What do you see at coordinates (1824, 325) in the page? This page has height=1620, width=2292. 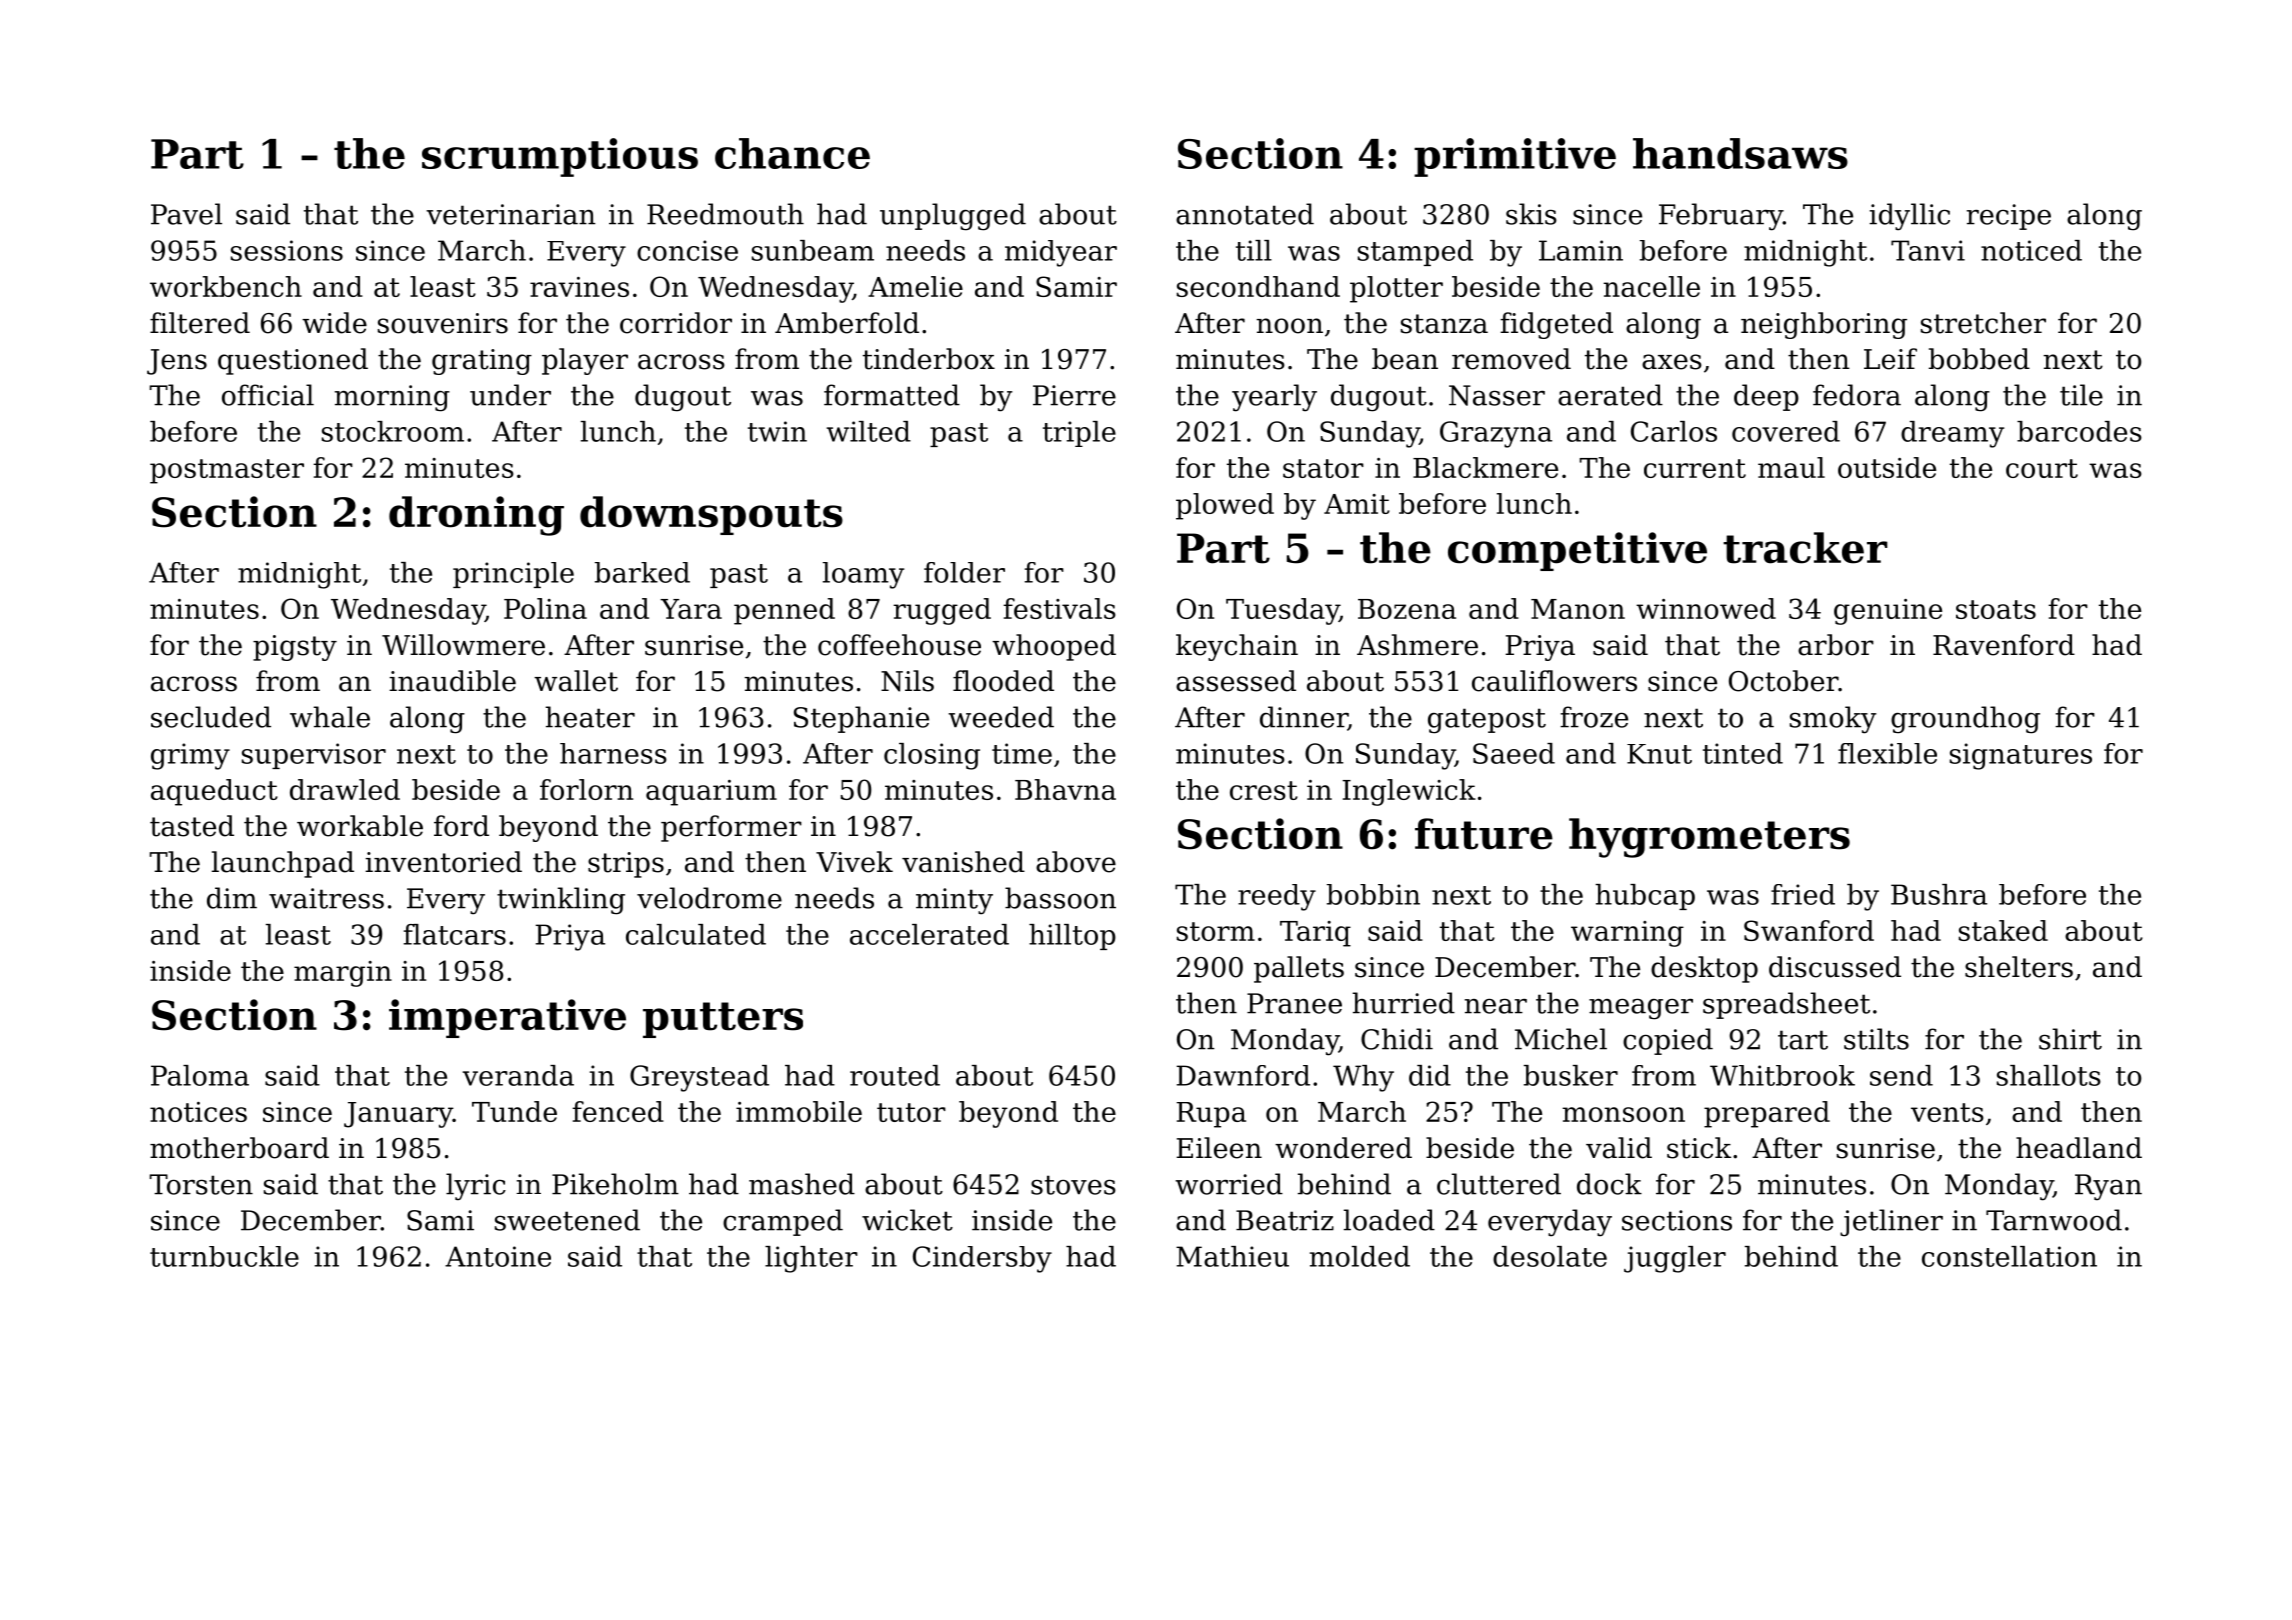 I see `neighboring` at bounding box center [1824, 325].
